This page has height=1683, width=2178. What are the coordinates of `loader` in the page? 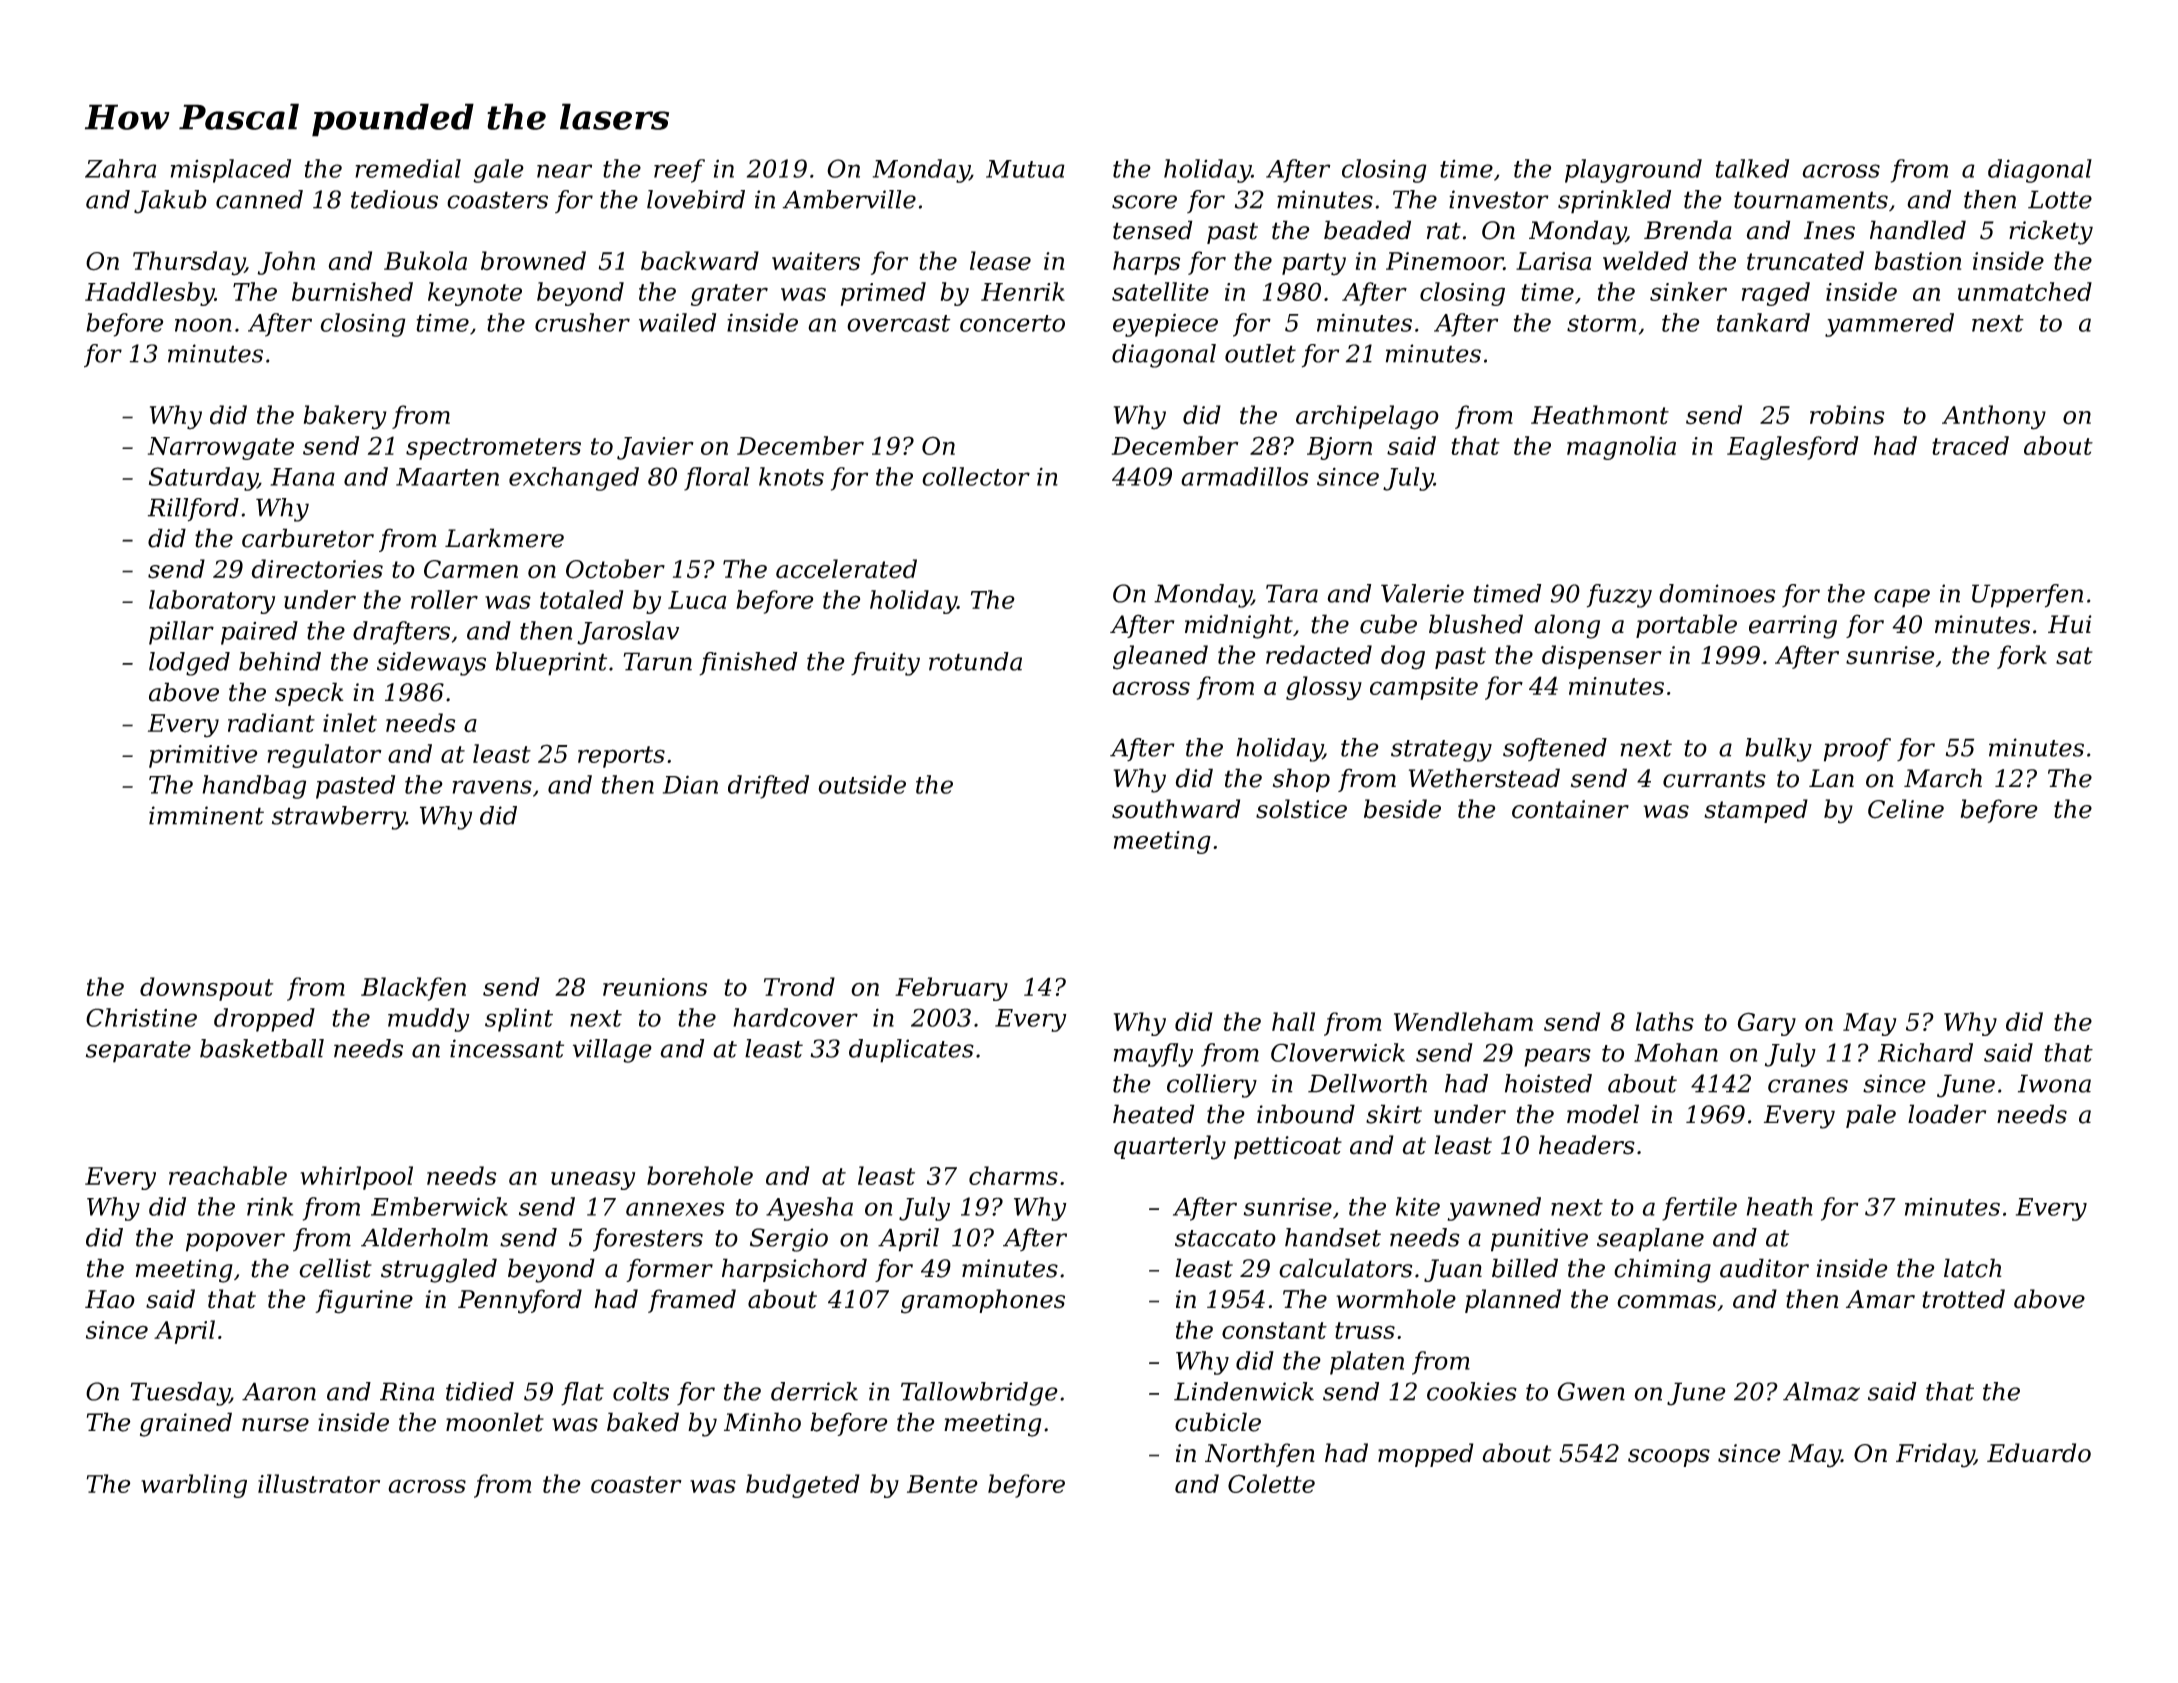 It's located at (1947, 1114).
